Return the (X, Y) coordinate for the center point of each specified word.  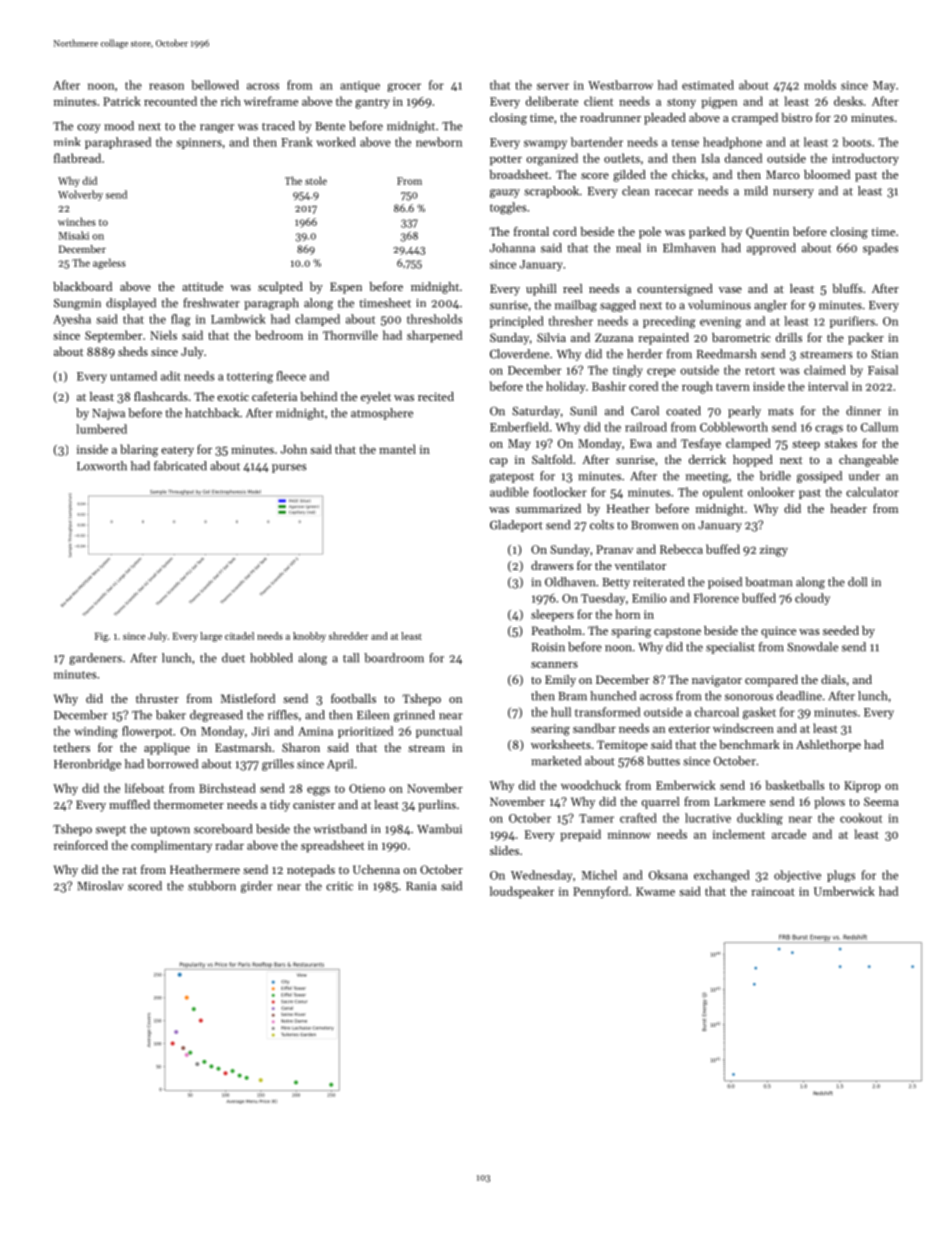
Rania (421, 886)
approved (771, 249)
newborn (439, 142)
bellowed (215, 85)
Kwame (655, 891)
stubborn (212, 886)
